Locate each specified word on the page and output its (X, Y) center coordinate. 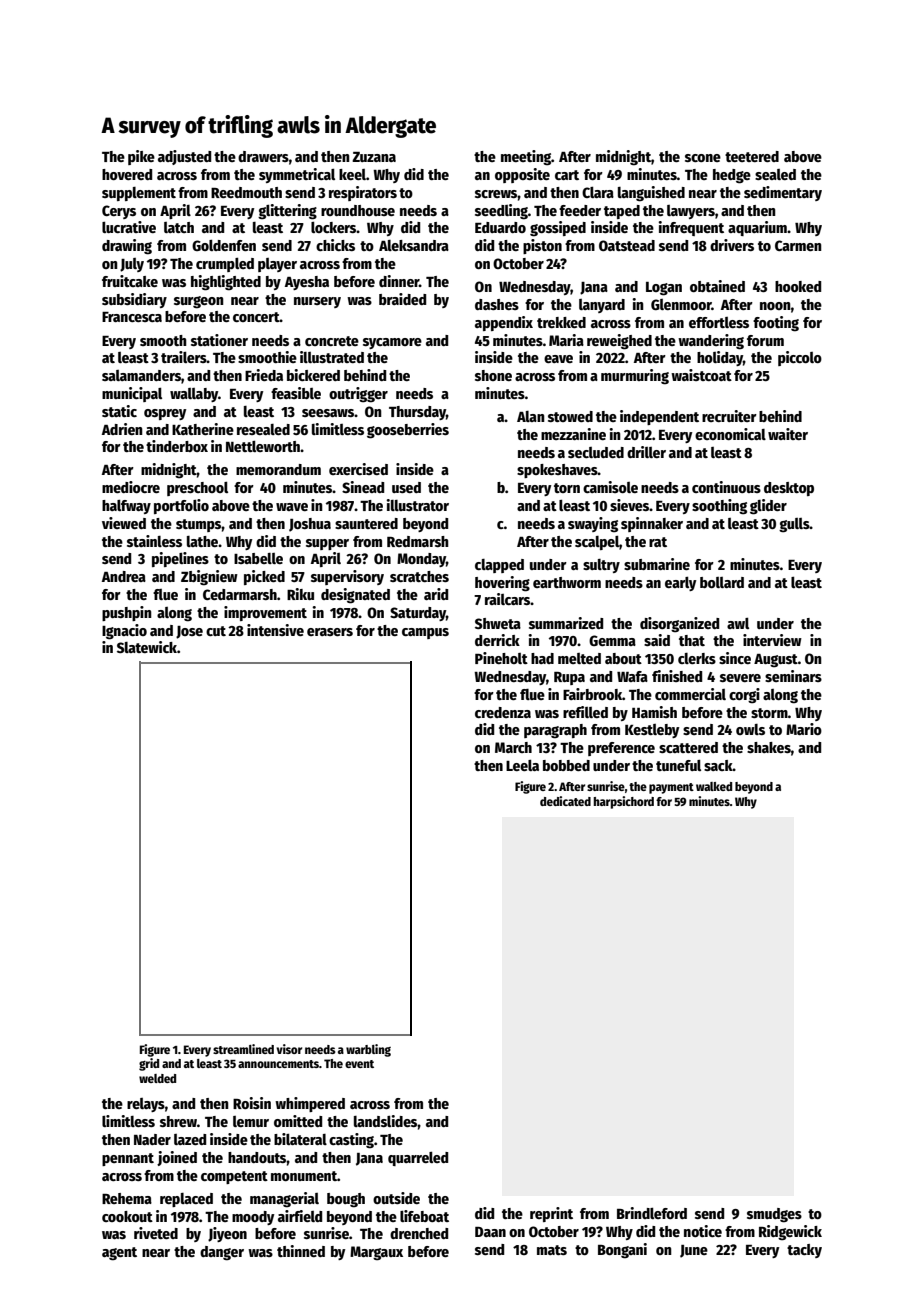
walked (714, 786)
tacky (804, 1251)
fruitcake (130, 281)
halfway (126, 507)
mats (552, 1250)
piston (542, 246)
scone (703, 158)
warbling (368, 1050)
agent (119, 1254)
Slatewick (147, 647)
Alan (531, 416)
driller (646, 452)
